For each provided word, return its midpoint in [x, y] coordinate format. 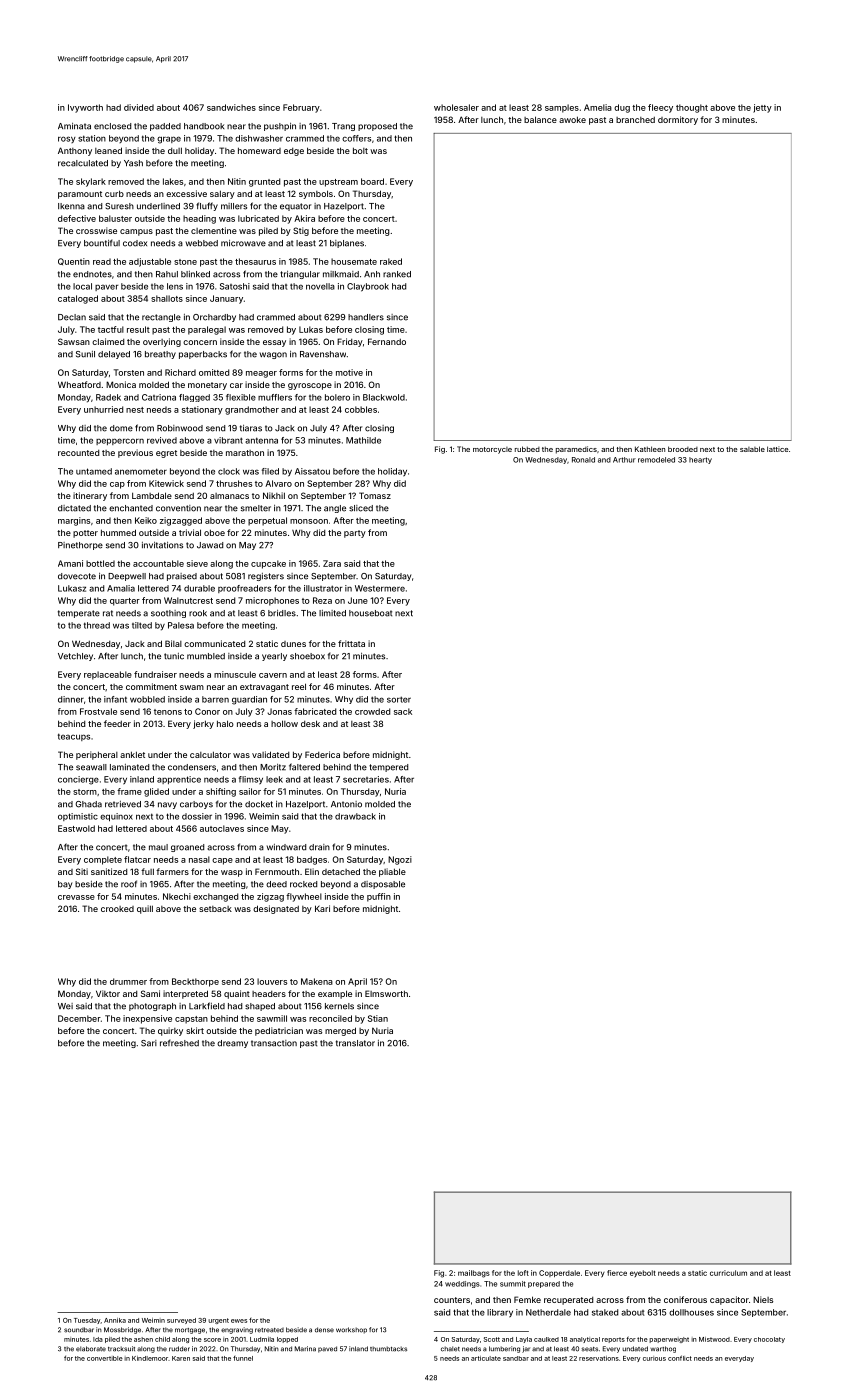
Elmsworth [386, 993]
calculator [210, 754]
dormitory [678, 120]
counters [452, 1300]
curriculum [728, 1273]
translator [355, 1043]
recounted [78, 453]
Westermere [380, 588]
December [79, 1018]
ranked [397, 274]
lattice [778, 449]
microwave [243, 243]
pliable [392, 872]
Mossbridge [122, 1330]
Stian [378, 1018]
